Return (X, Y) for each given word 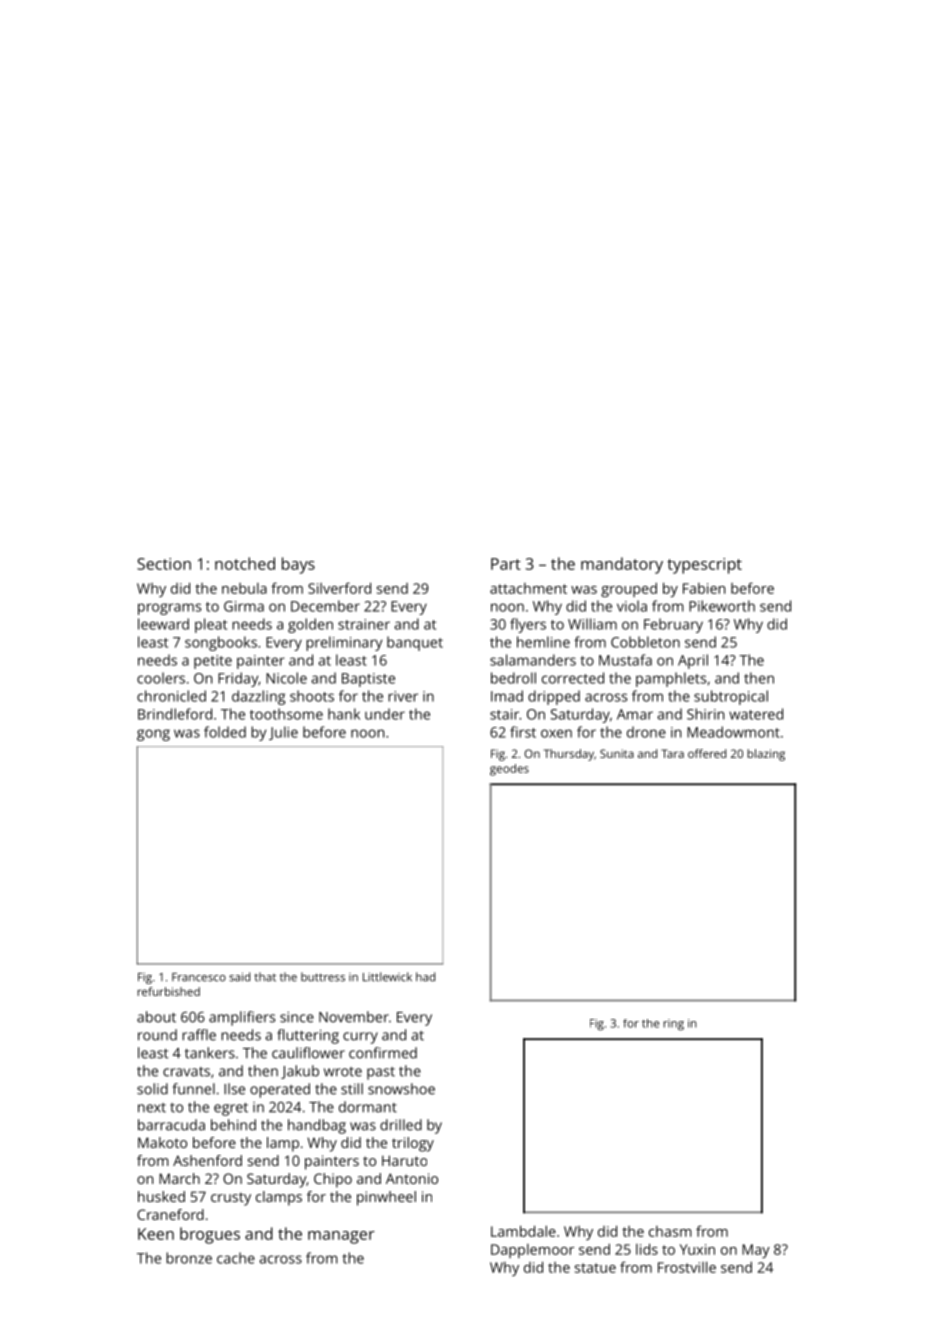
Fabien (704, 588)
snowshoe (401, 1089)
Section (164, 564)
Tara (672, 753)
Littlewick (387, 977)
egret (231, 1109)
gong (153, 735)
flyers (528, 625)
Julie (283, 733)
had (425, 977)
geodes (509, 770)
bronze (189, 1258)
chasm (670, 1231)
